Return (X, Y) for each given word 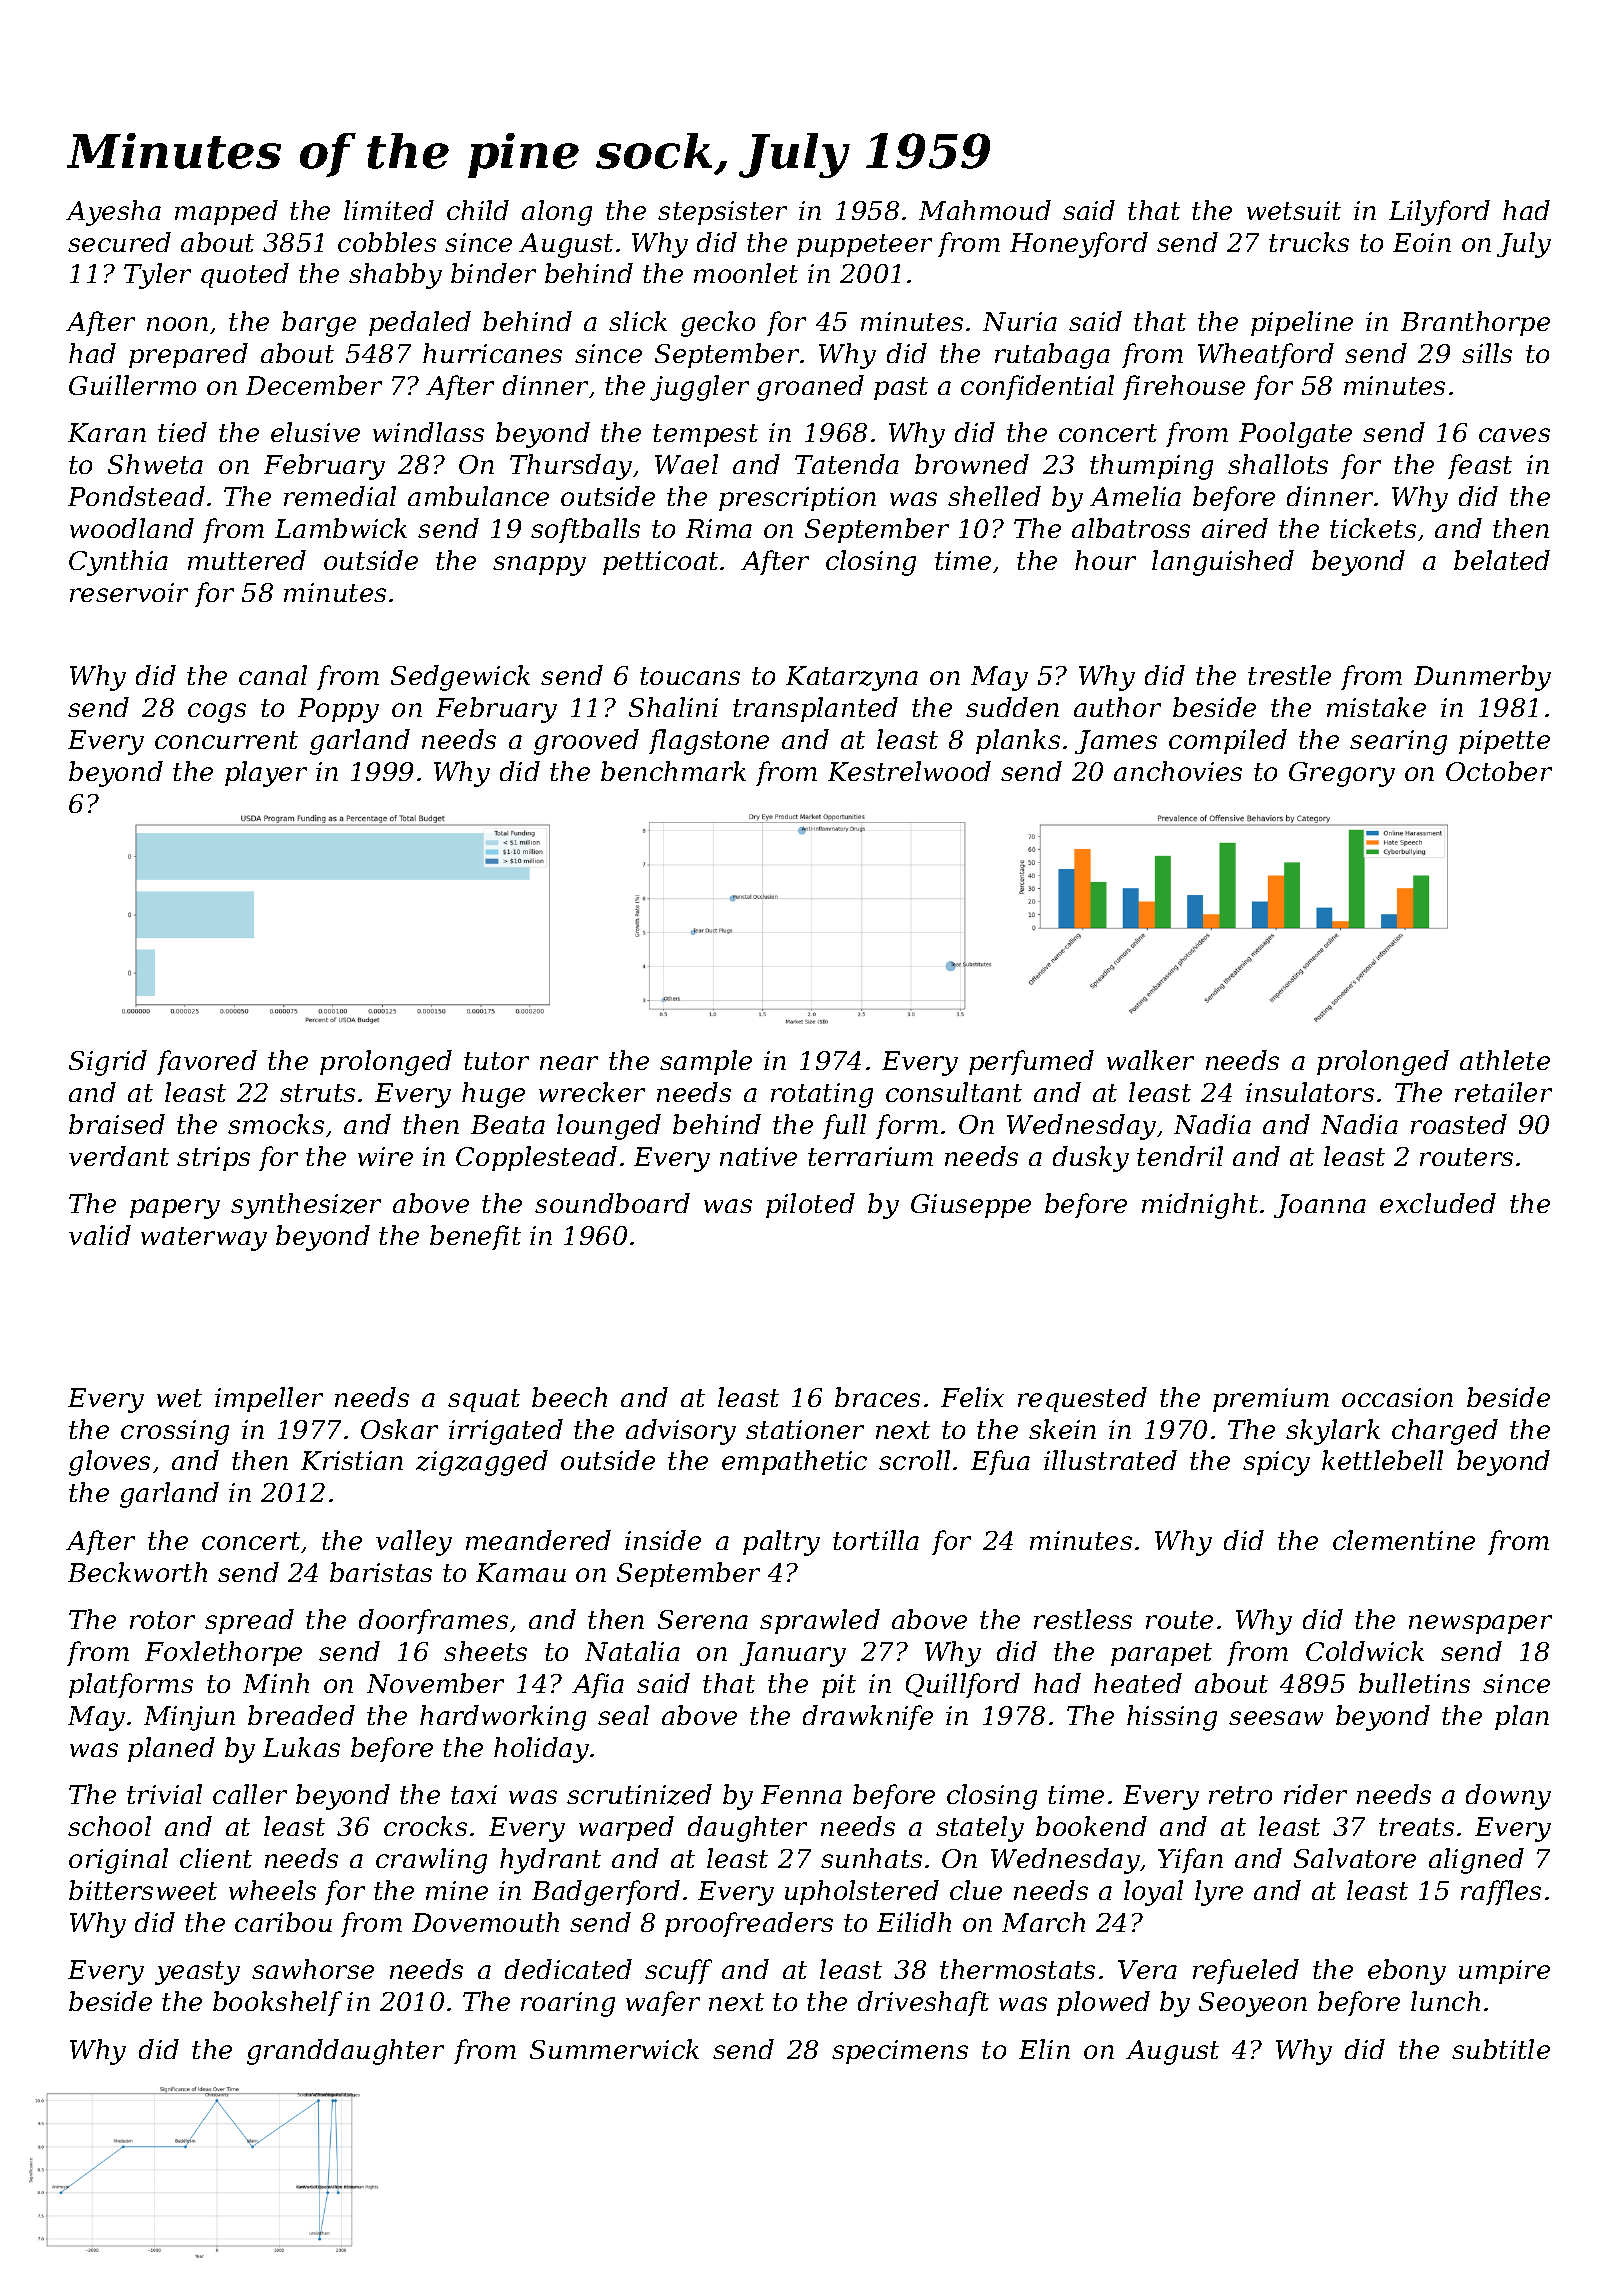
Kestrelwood (909, 771)
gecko (718, 324)
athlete (1505, 1060)
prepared (188, 355)
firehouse (1184, 387)
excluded (1438, 1203)
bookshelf (277, 2003)
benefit (475, 1237)
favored (207, 1062)
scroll (914, 1460)
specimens (900, 2052)
